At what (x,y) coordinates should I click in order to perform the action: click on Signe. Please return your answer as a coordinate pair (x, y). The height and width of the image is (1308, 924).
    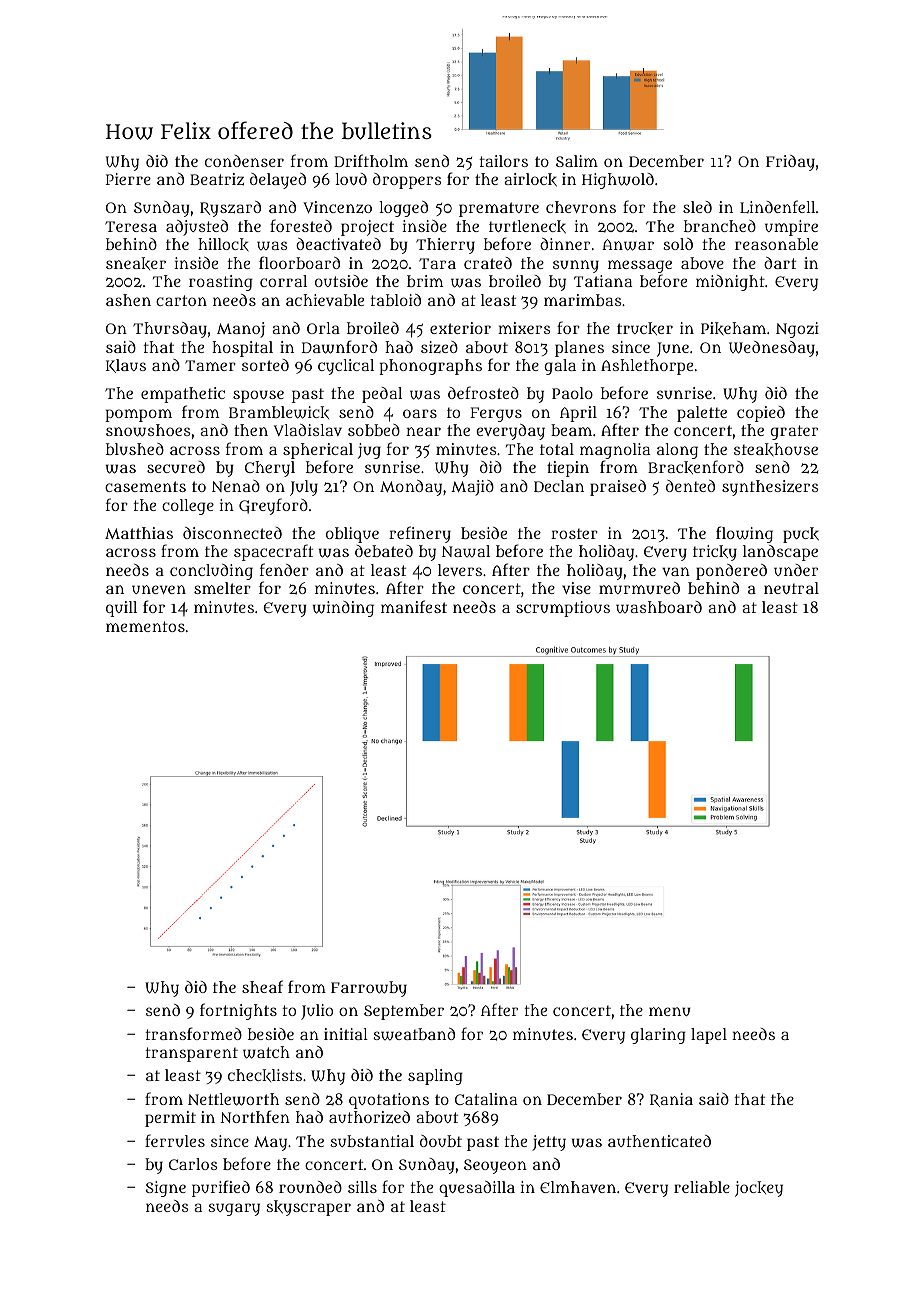
    Looking at the image, I should click on (166, 1189).
